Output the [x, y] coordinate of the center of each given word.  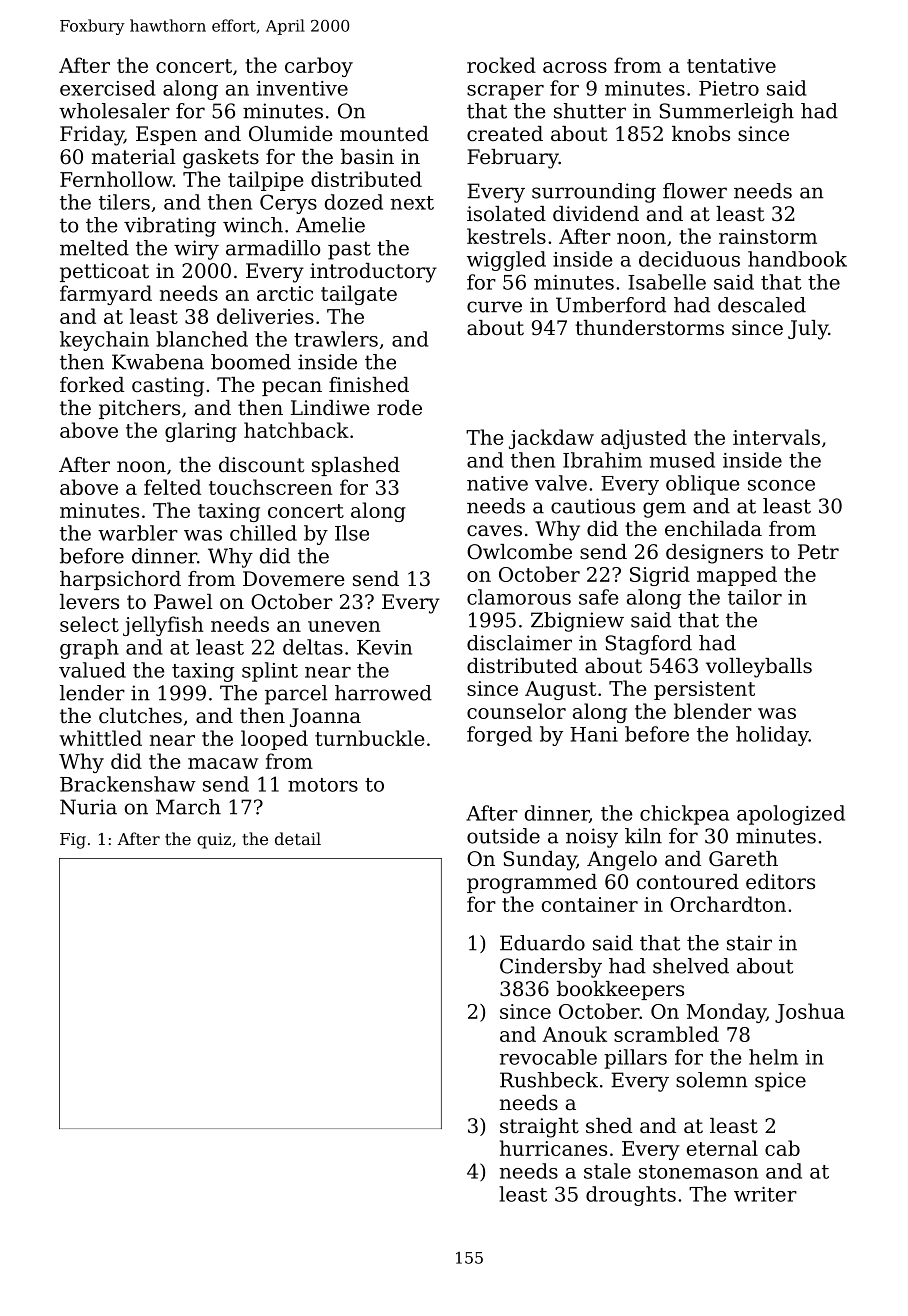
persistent [704, 690]
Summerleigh [726, 113]
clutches [140, 716]
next [412, 203]
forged [499, 736]
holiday [772, 736]
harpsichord [120, 580]
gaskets [221, 159]
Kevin [384, 647]
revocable [548, 1057]
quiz [214, 841]
